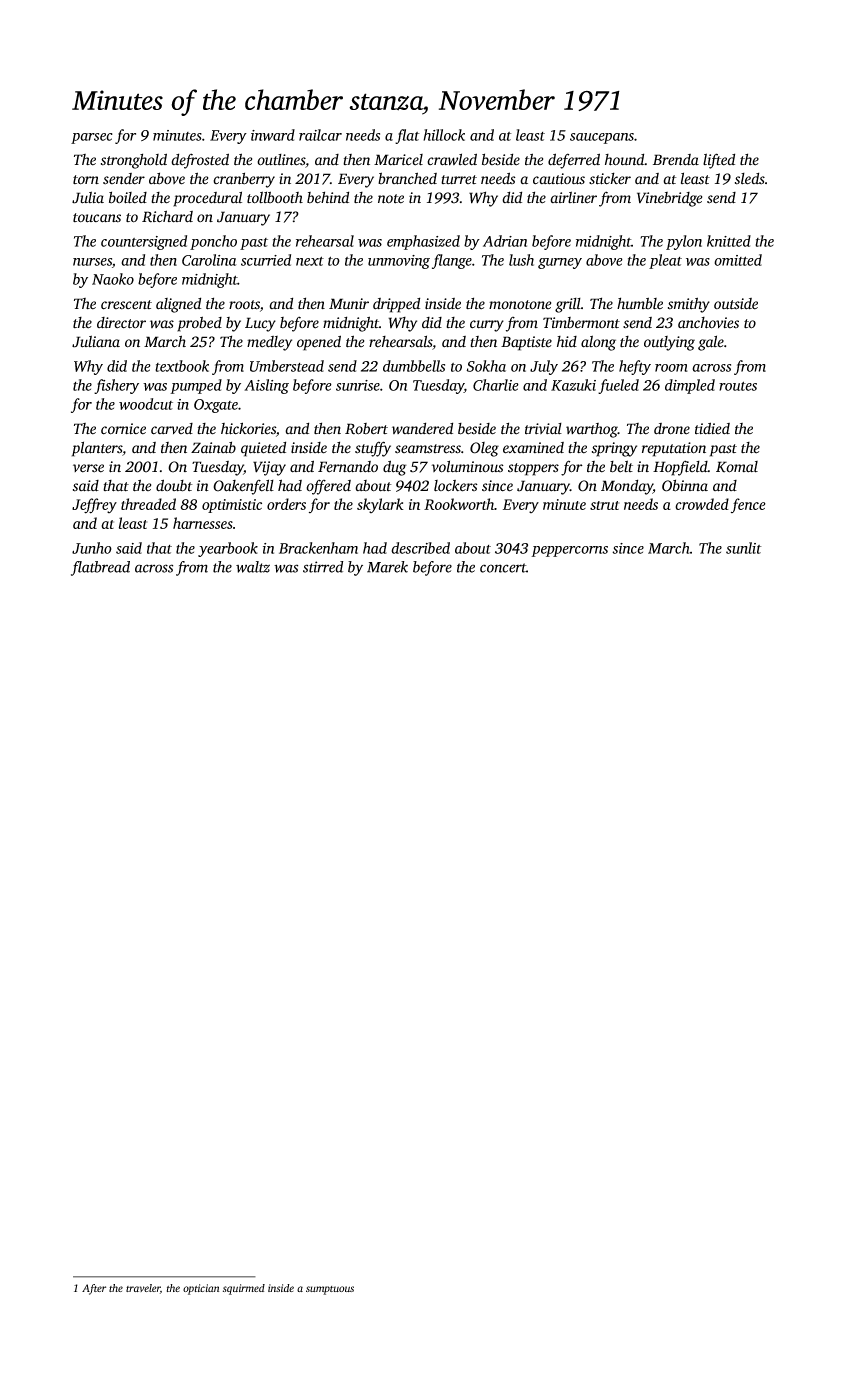 The width and height of the screenshot is (849, 1400). Describe the element at coordinates (244, 1289) in the screenshot. I see `squirmed` at that location.
